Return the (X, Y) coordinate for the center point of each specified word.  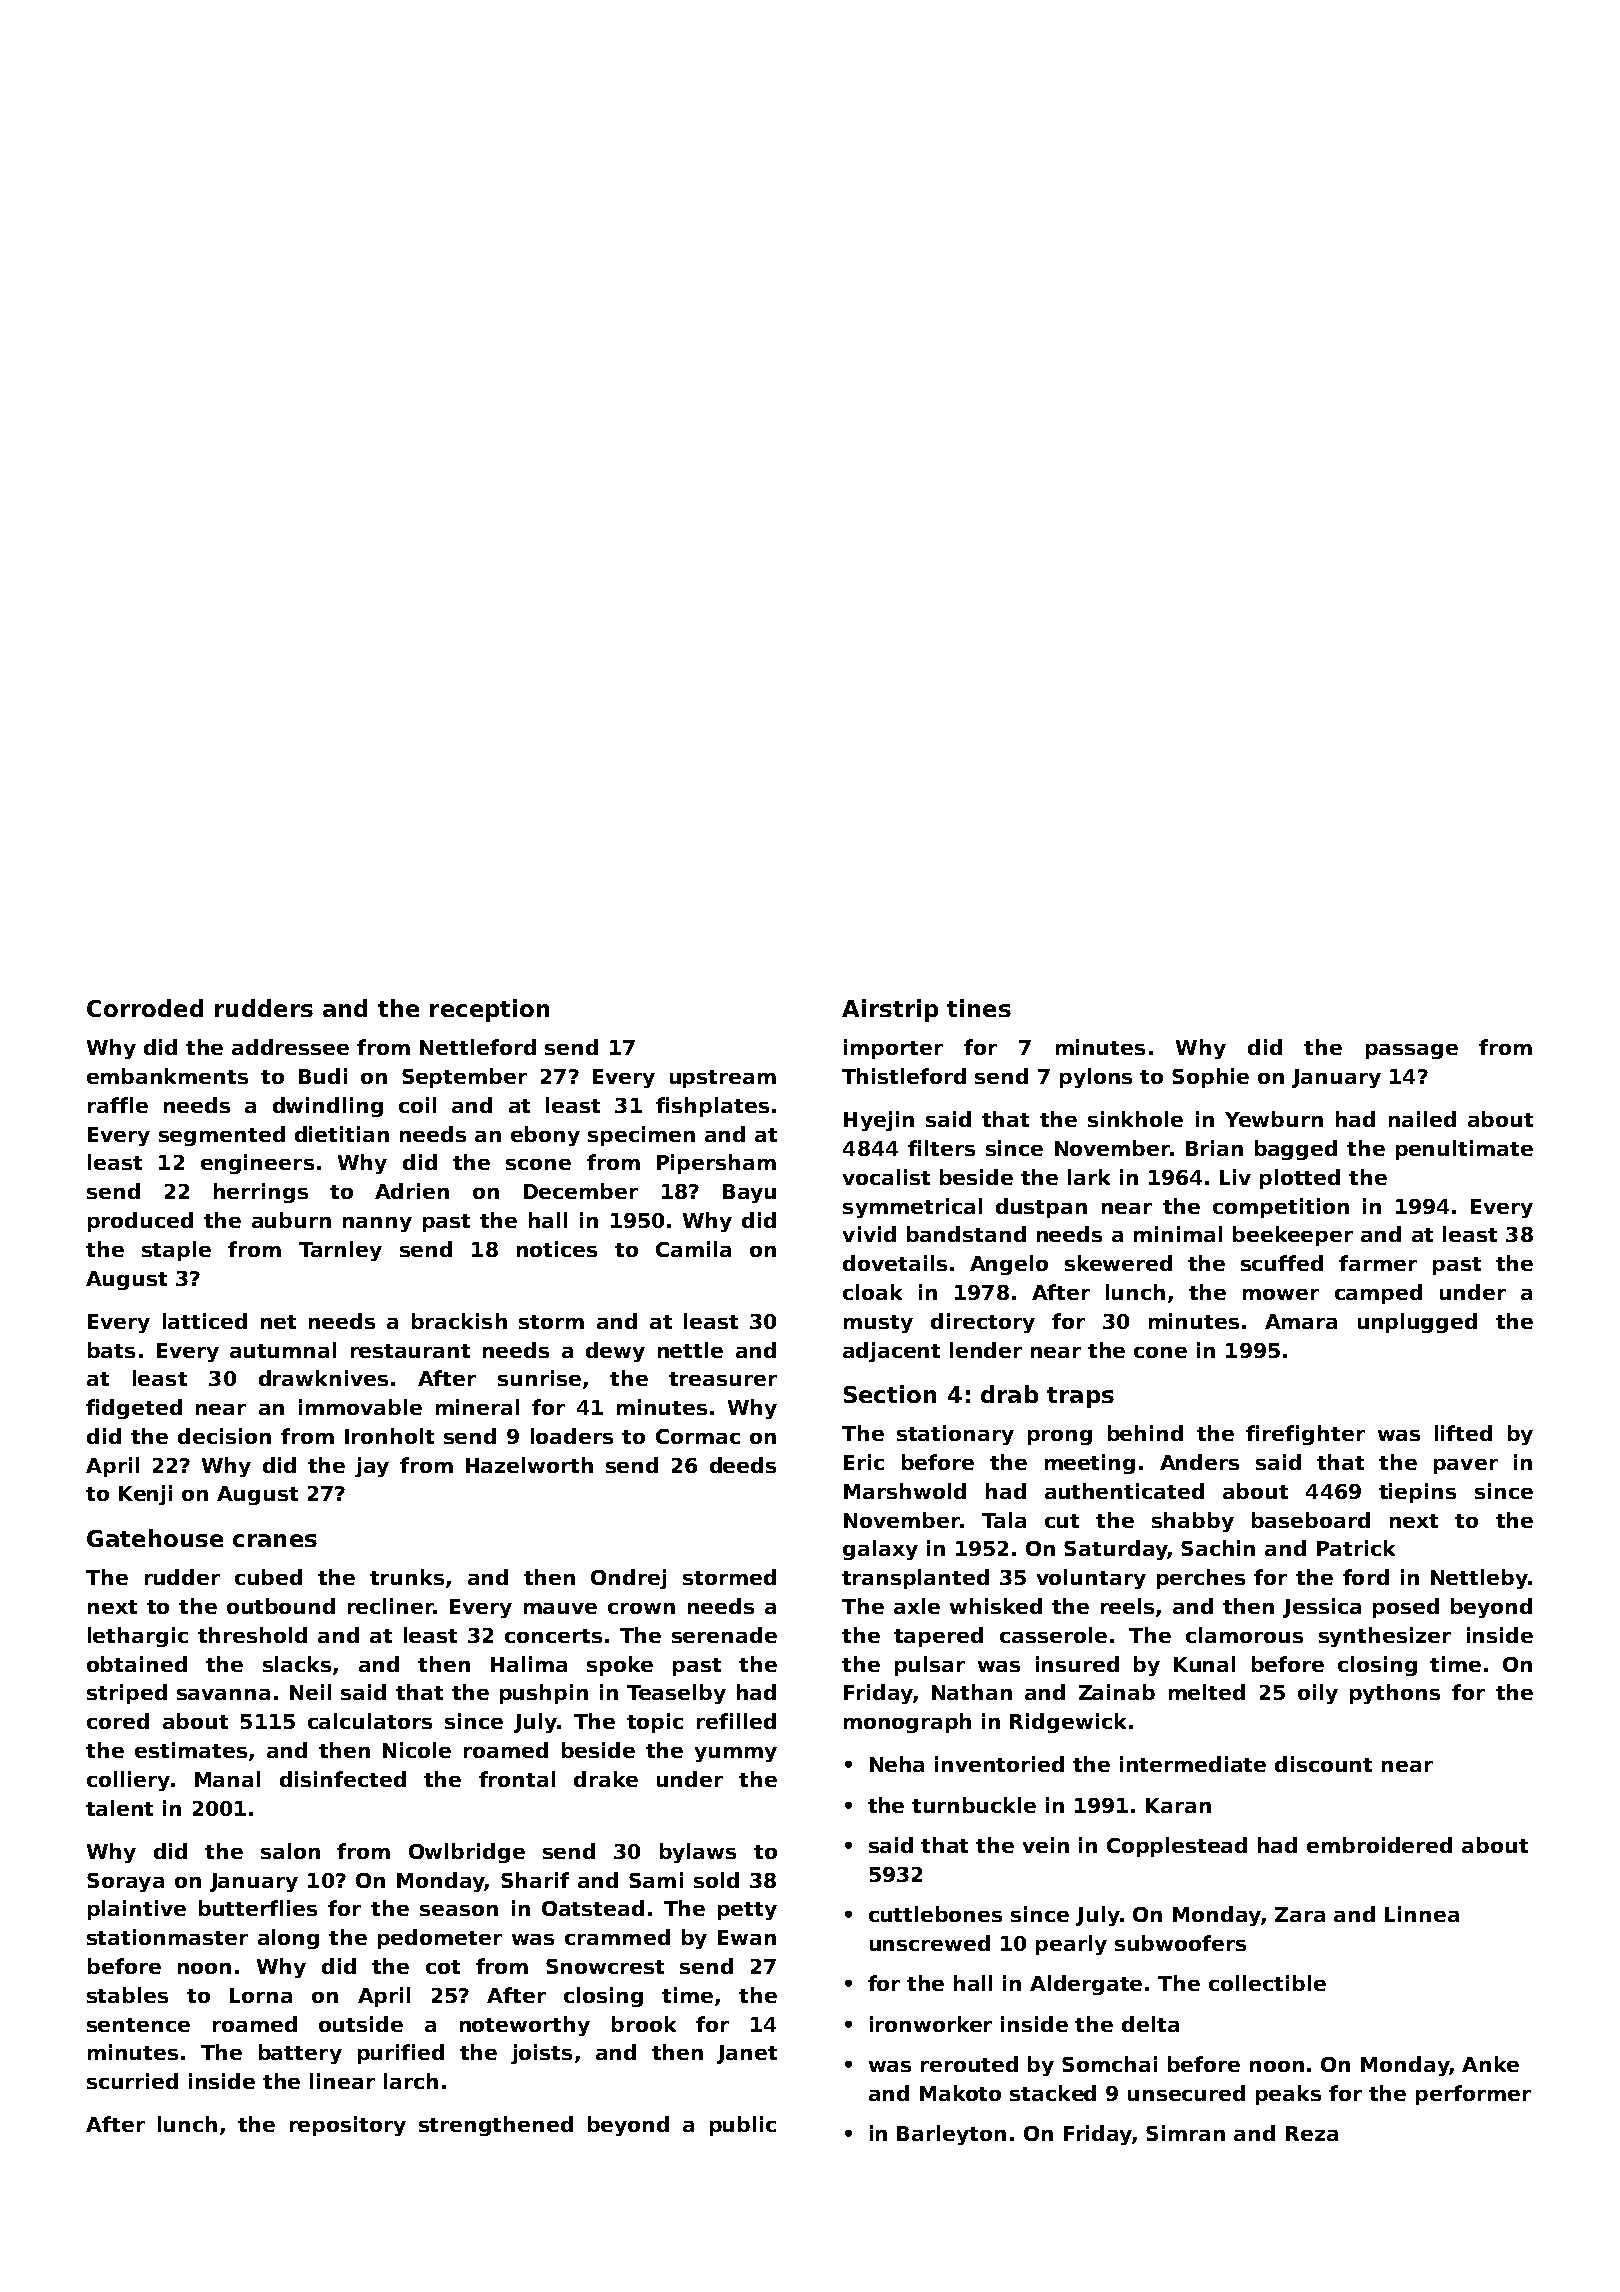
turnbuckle (974, 1805)
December (581, 1191)
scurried (132, 2081)
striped (127, 1694)
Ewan (747, 1937)
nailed (1422, 1119)
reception (489, 1010)
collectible (1267, 1983)
